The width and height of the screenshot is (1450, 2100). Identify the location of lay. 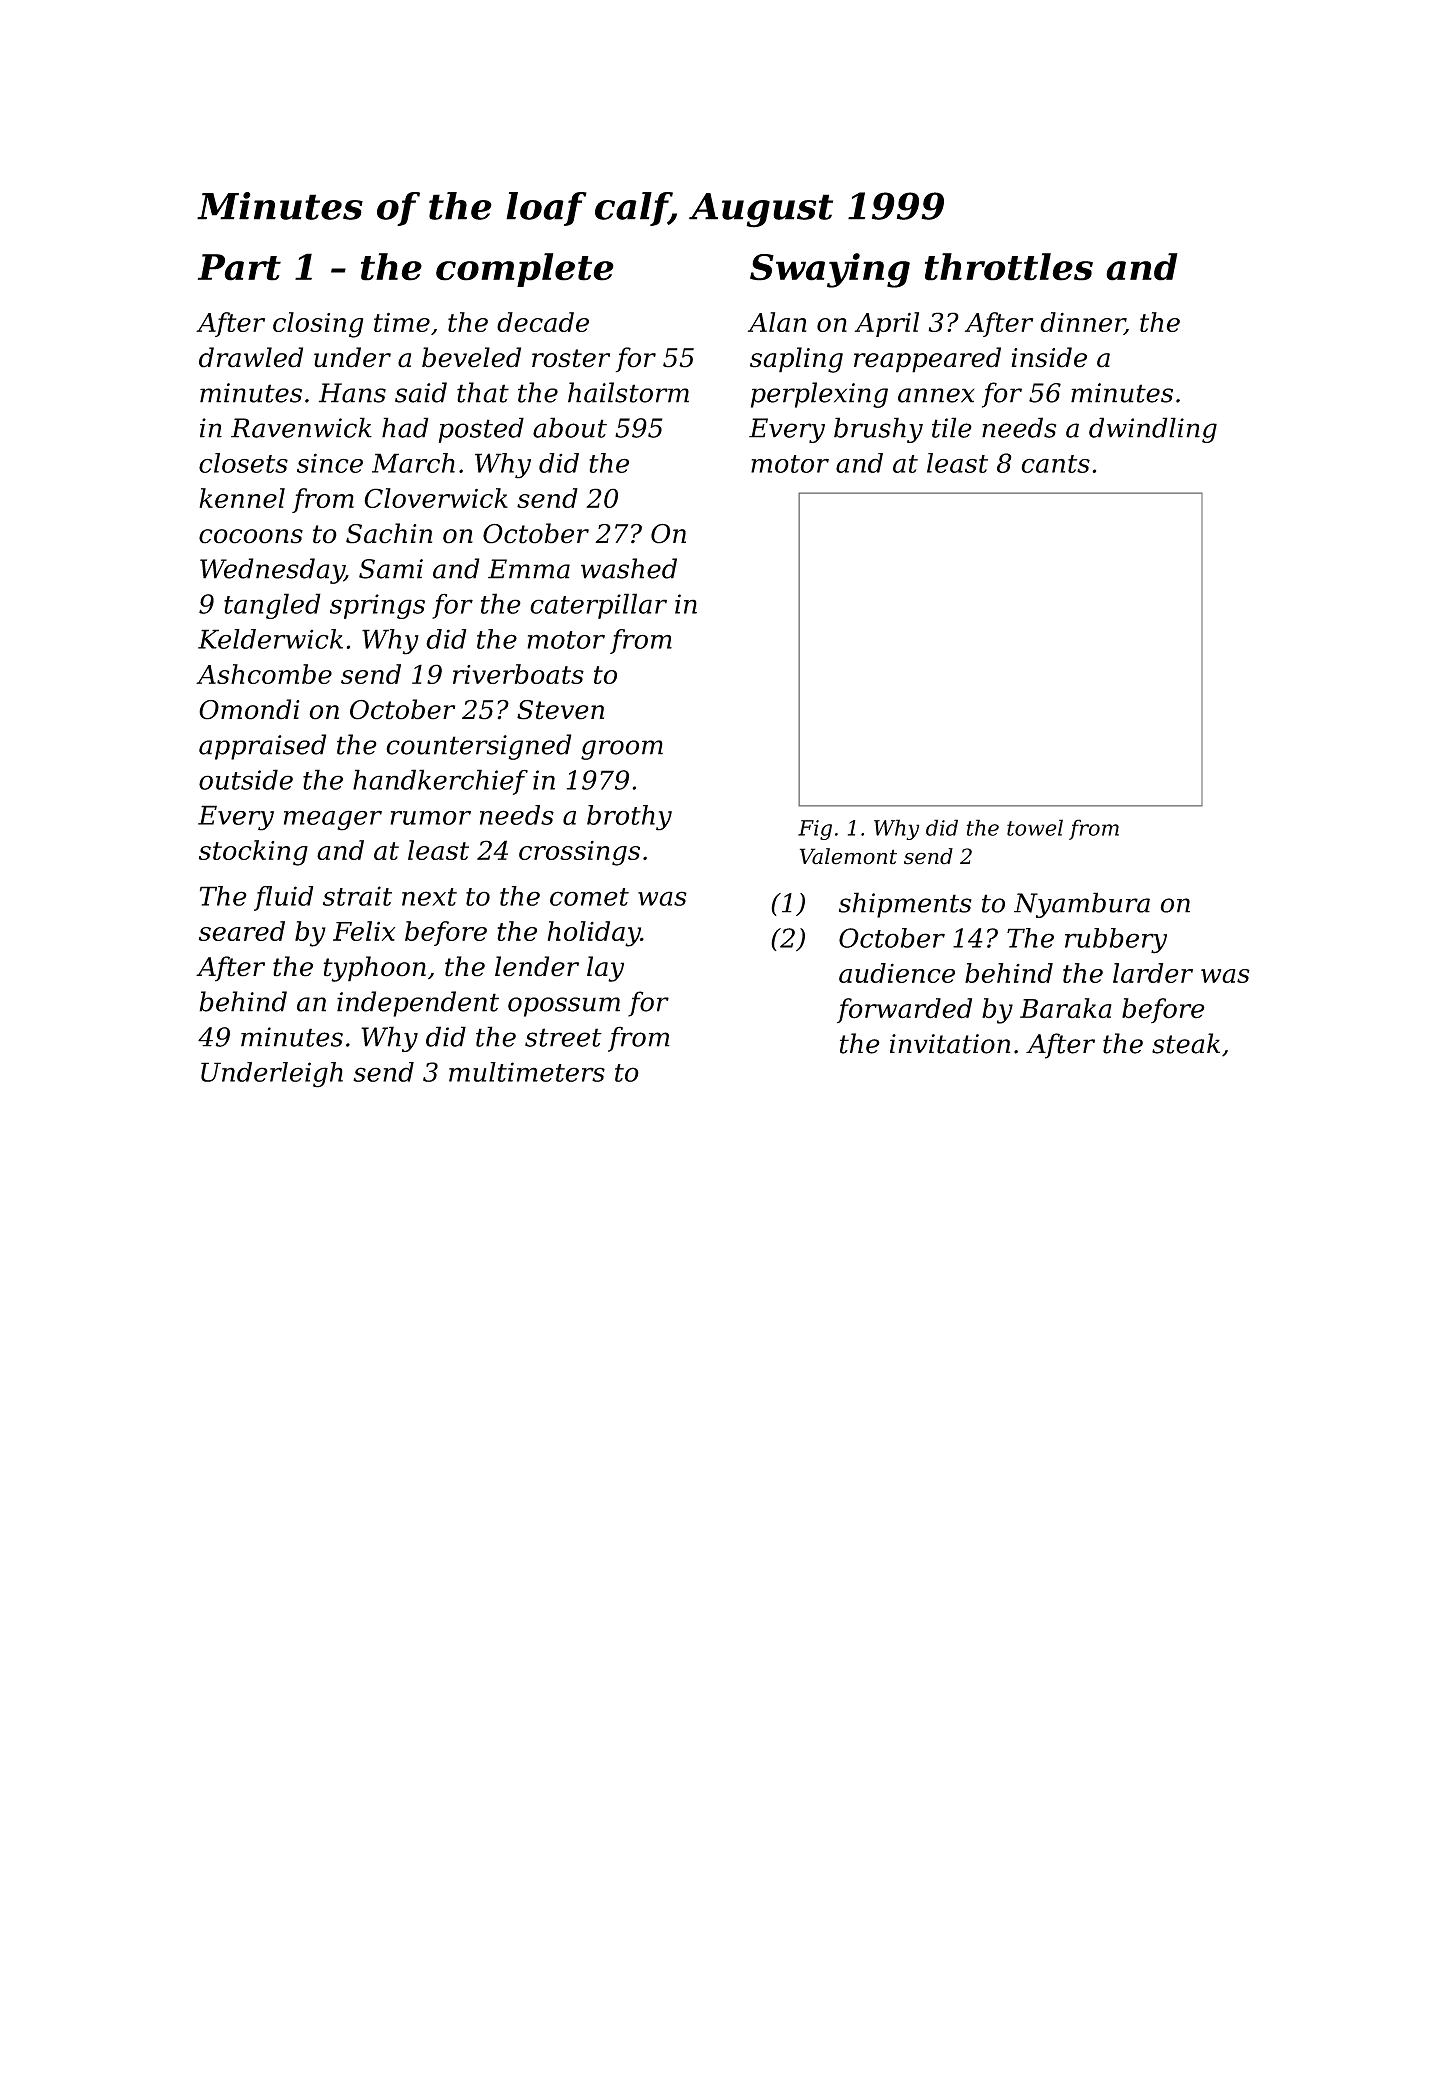
(605, 969).
